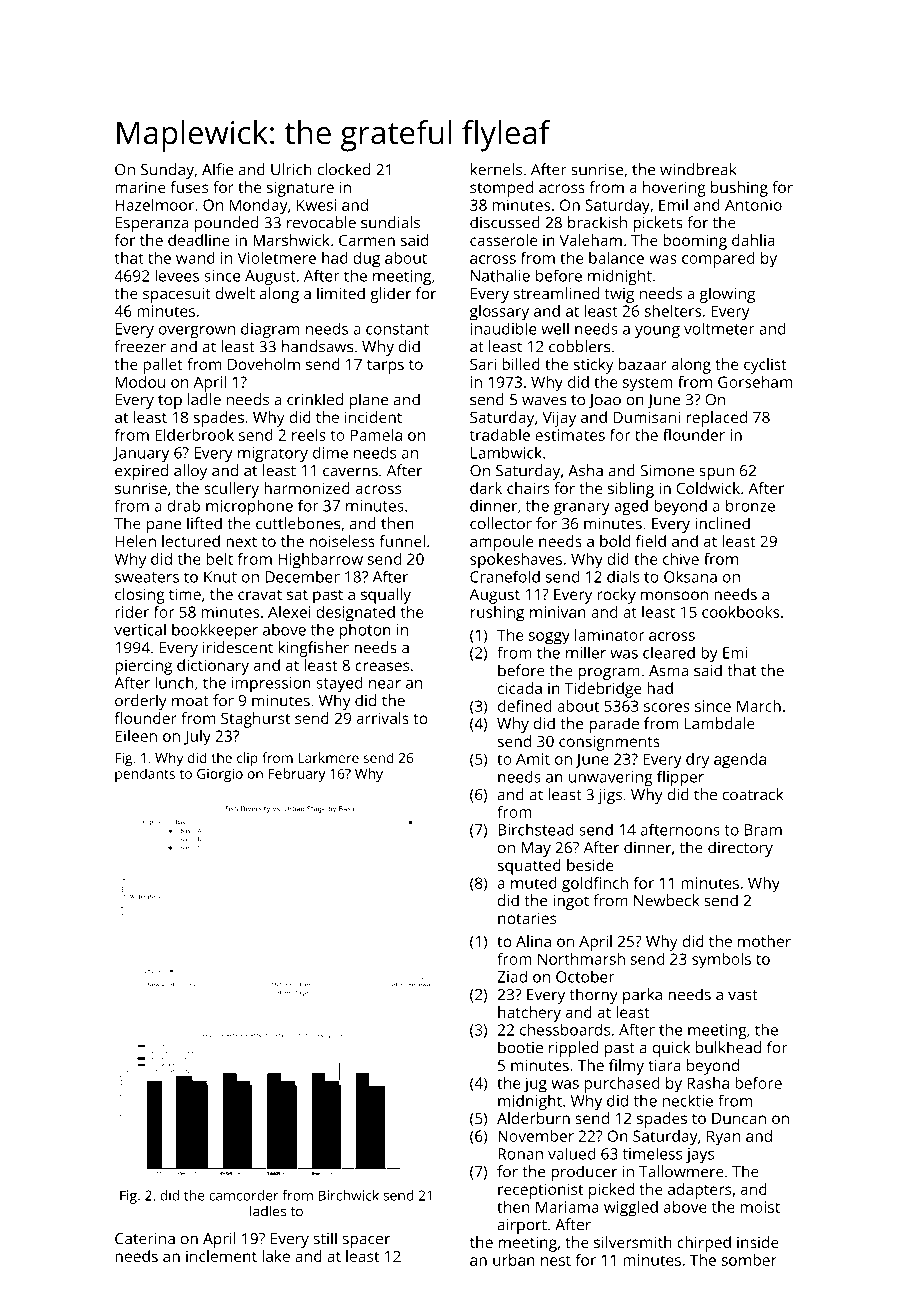  What do you see at coordinates (540, 1191) in the screenshot?
I see `receptionist` at bounding box center [540, 1191].
